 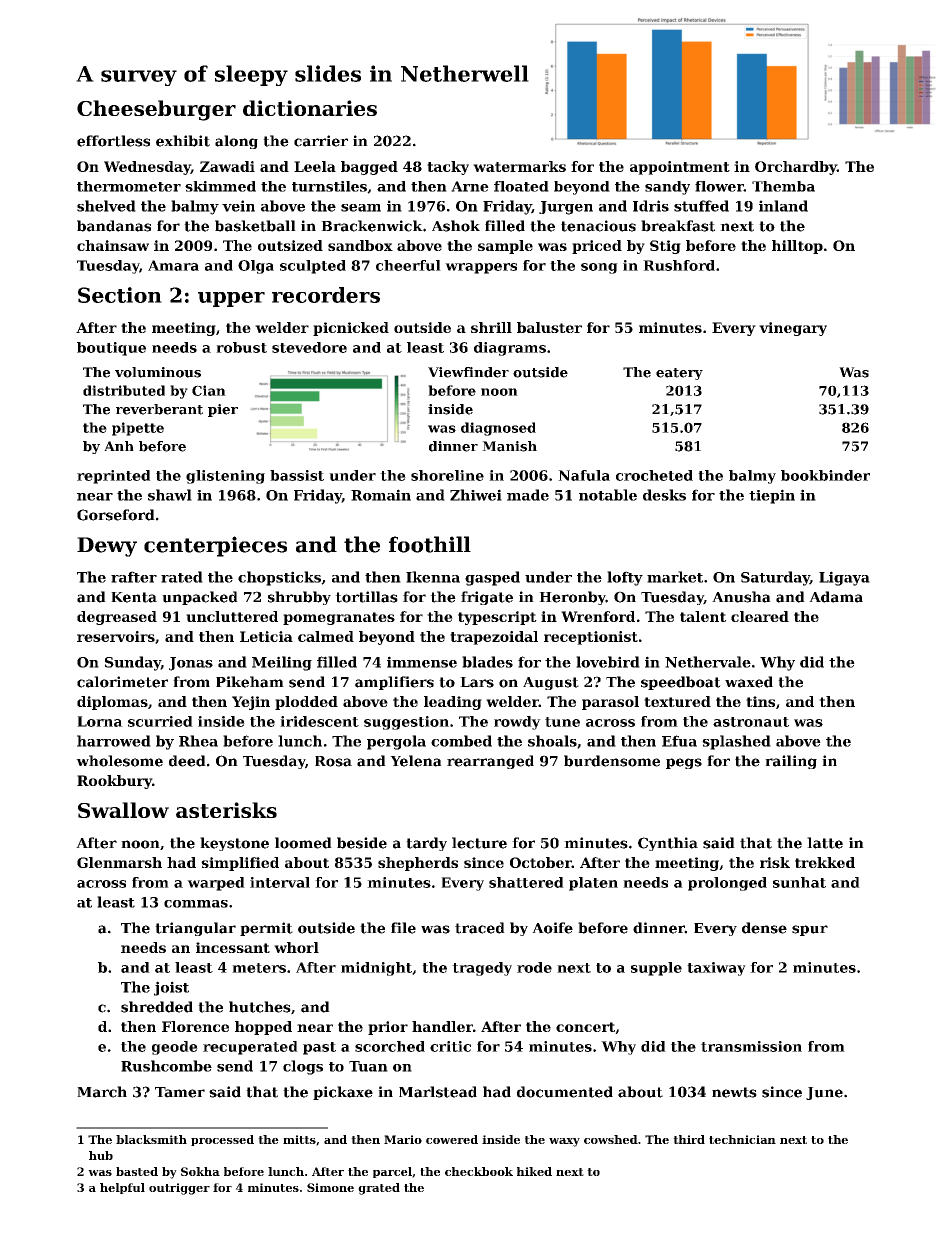 What do you see at coordinates (416, 761) in the screenshot?
I see `Yelena` at bounding box center [416, 761].
